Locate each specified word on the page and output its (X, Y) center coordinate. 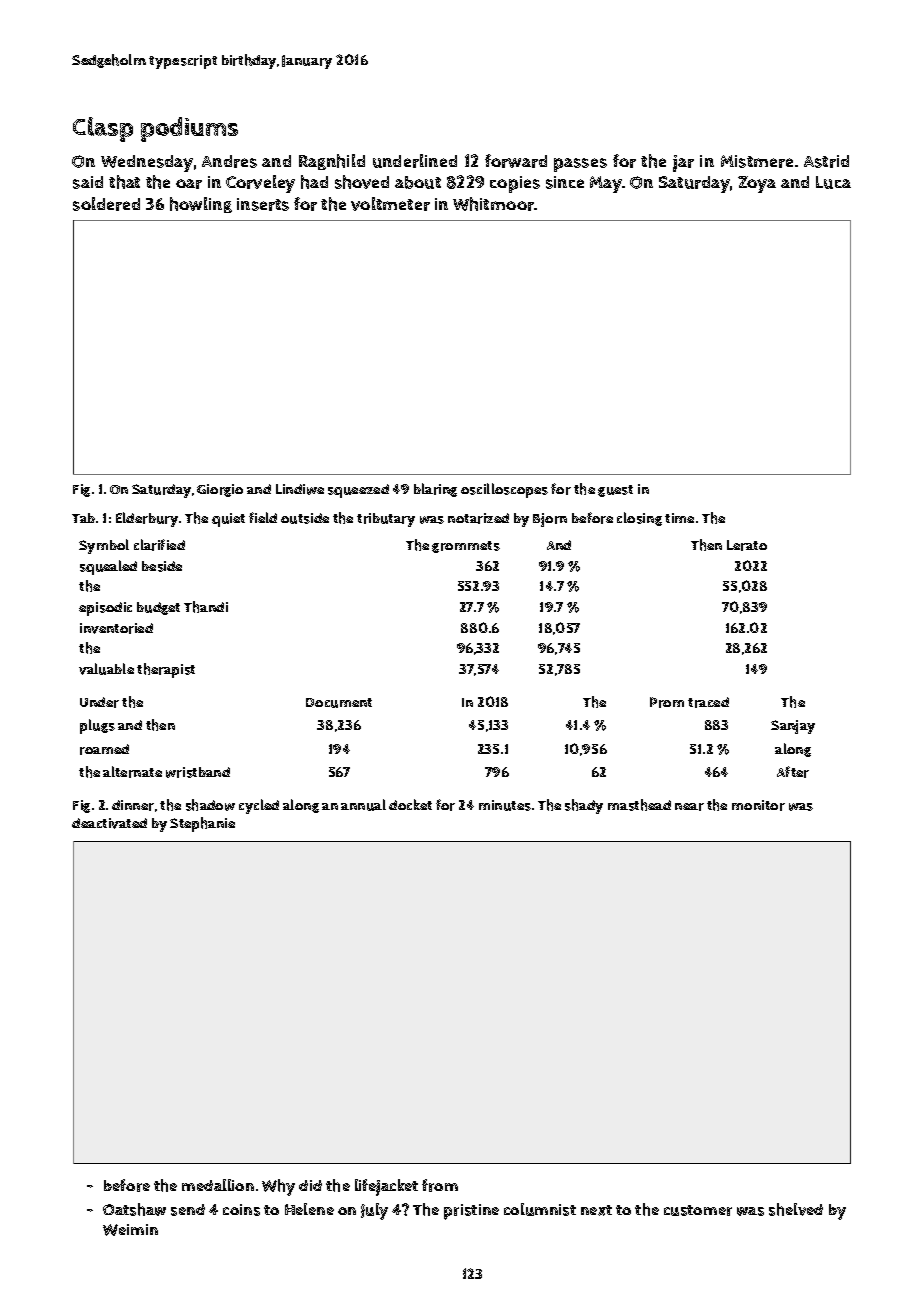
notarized (478, 518)
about (418, 182)
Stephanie (202, 824)
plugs (97, 726)
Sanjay (793, 727)
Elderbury (147, 519)
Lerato (747, 545)
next (596, 1210)
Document (339, 703)
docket (410, 804)
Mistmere (757, 161)
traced (708, 702)
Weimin (130, 1230)
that (124, 182)
